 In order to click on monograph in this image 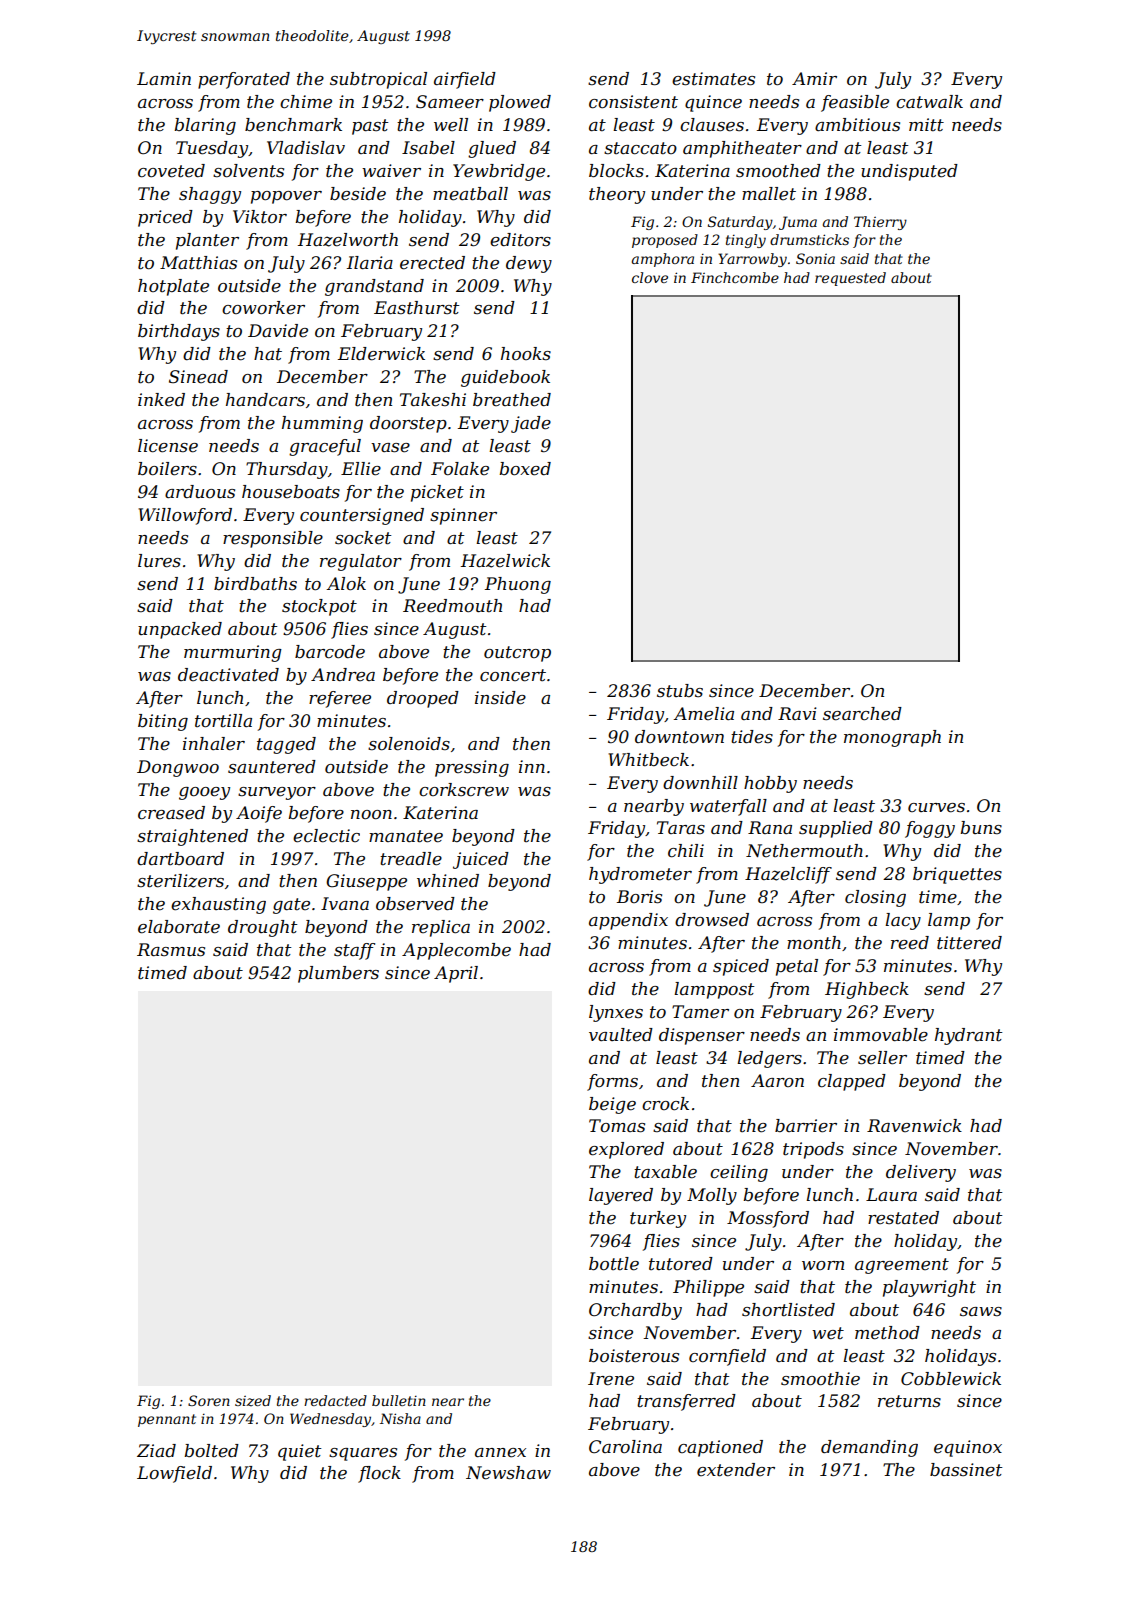, I will do `click(892, 738)`.
